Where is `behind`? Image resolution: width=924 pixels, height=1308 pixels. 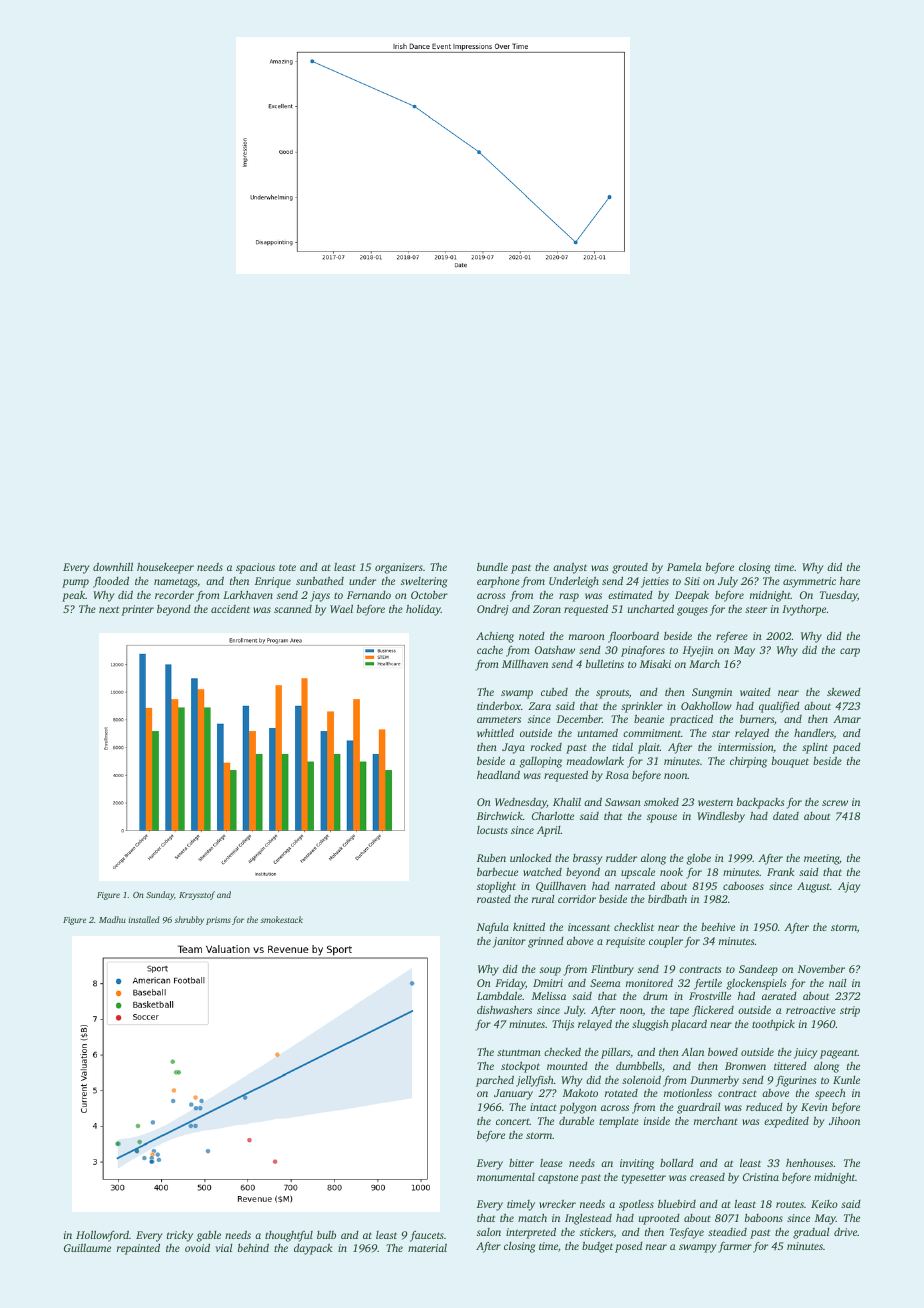
behind is located at coordinates (253, 1247).
